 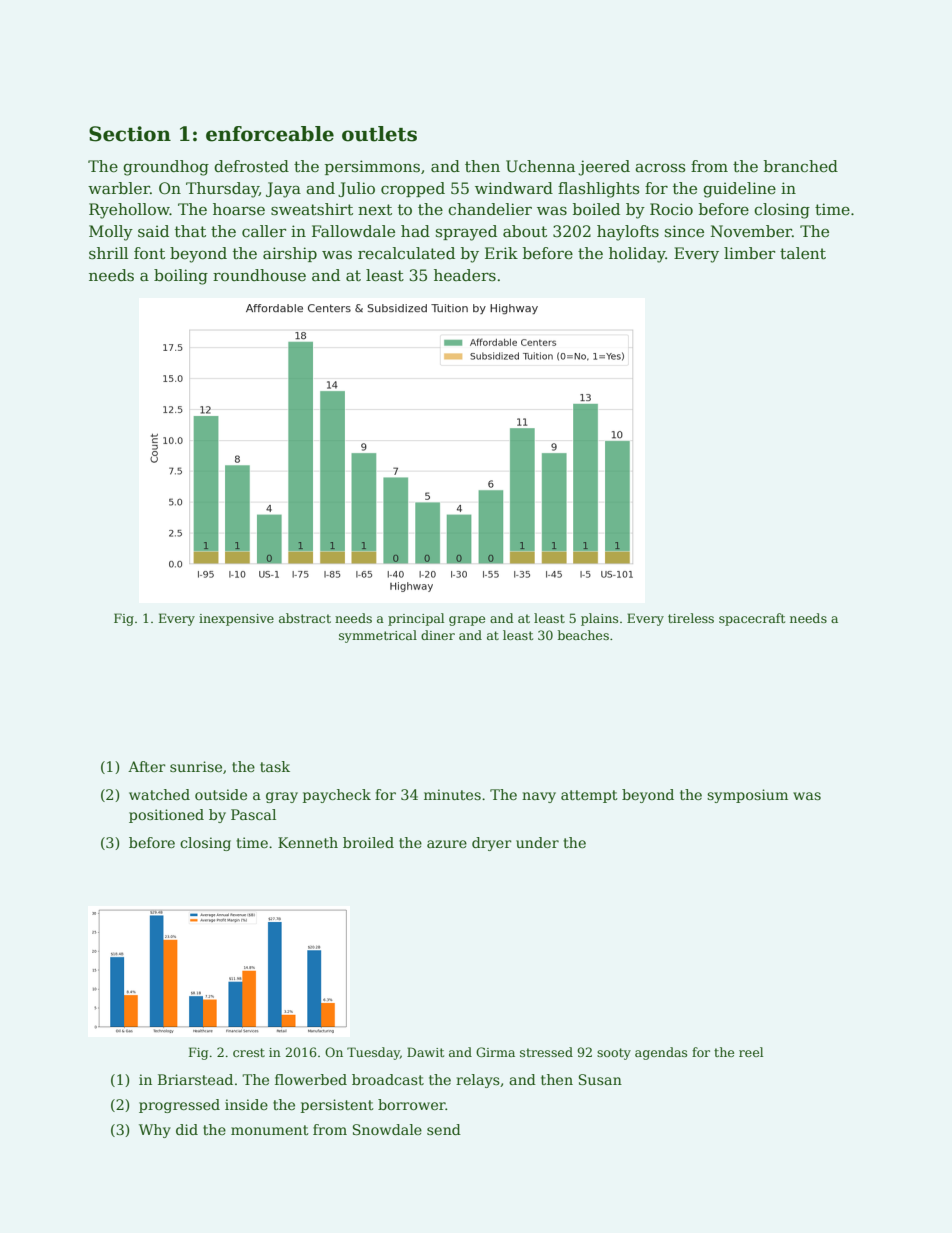 I want to click on symposium, so click(x=747, y=796).
